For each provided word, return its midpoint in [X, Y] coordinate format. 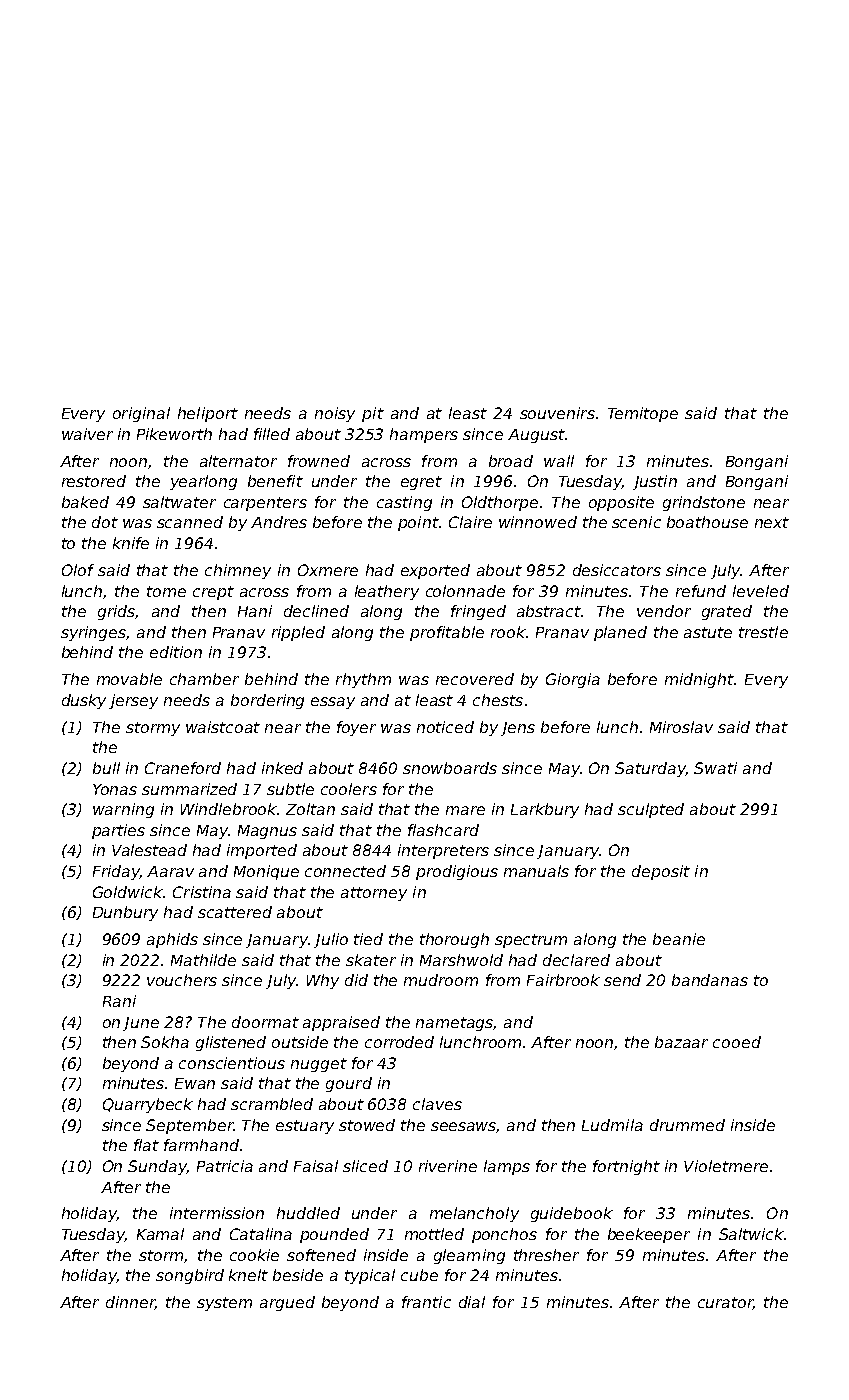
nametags [455, 1024]
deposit [661, 872]
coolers [349, 789]
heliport [208, 414]
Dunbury [125, 913]
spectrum [531, 941]
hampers [424, 435]
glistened [231, 1043]
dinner [130, 1303]
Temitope [643, 414]
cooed [737, 1042]
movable [129, 679]
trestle [763, 632]
